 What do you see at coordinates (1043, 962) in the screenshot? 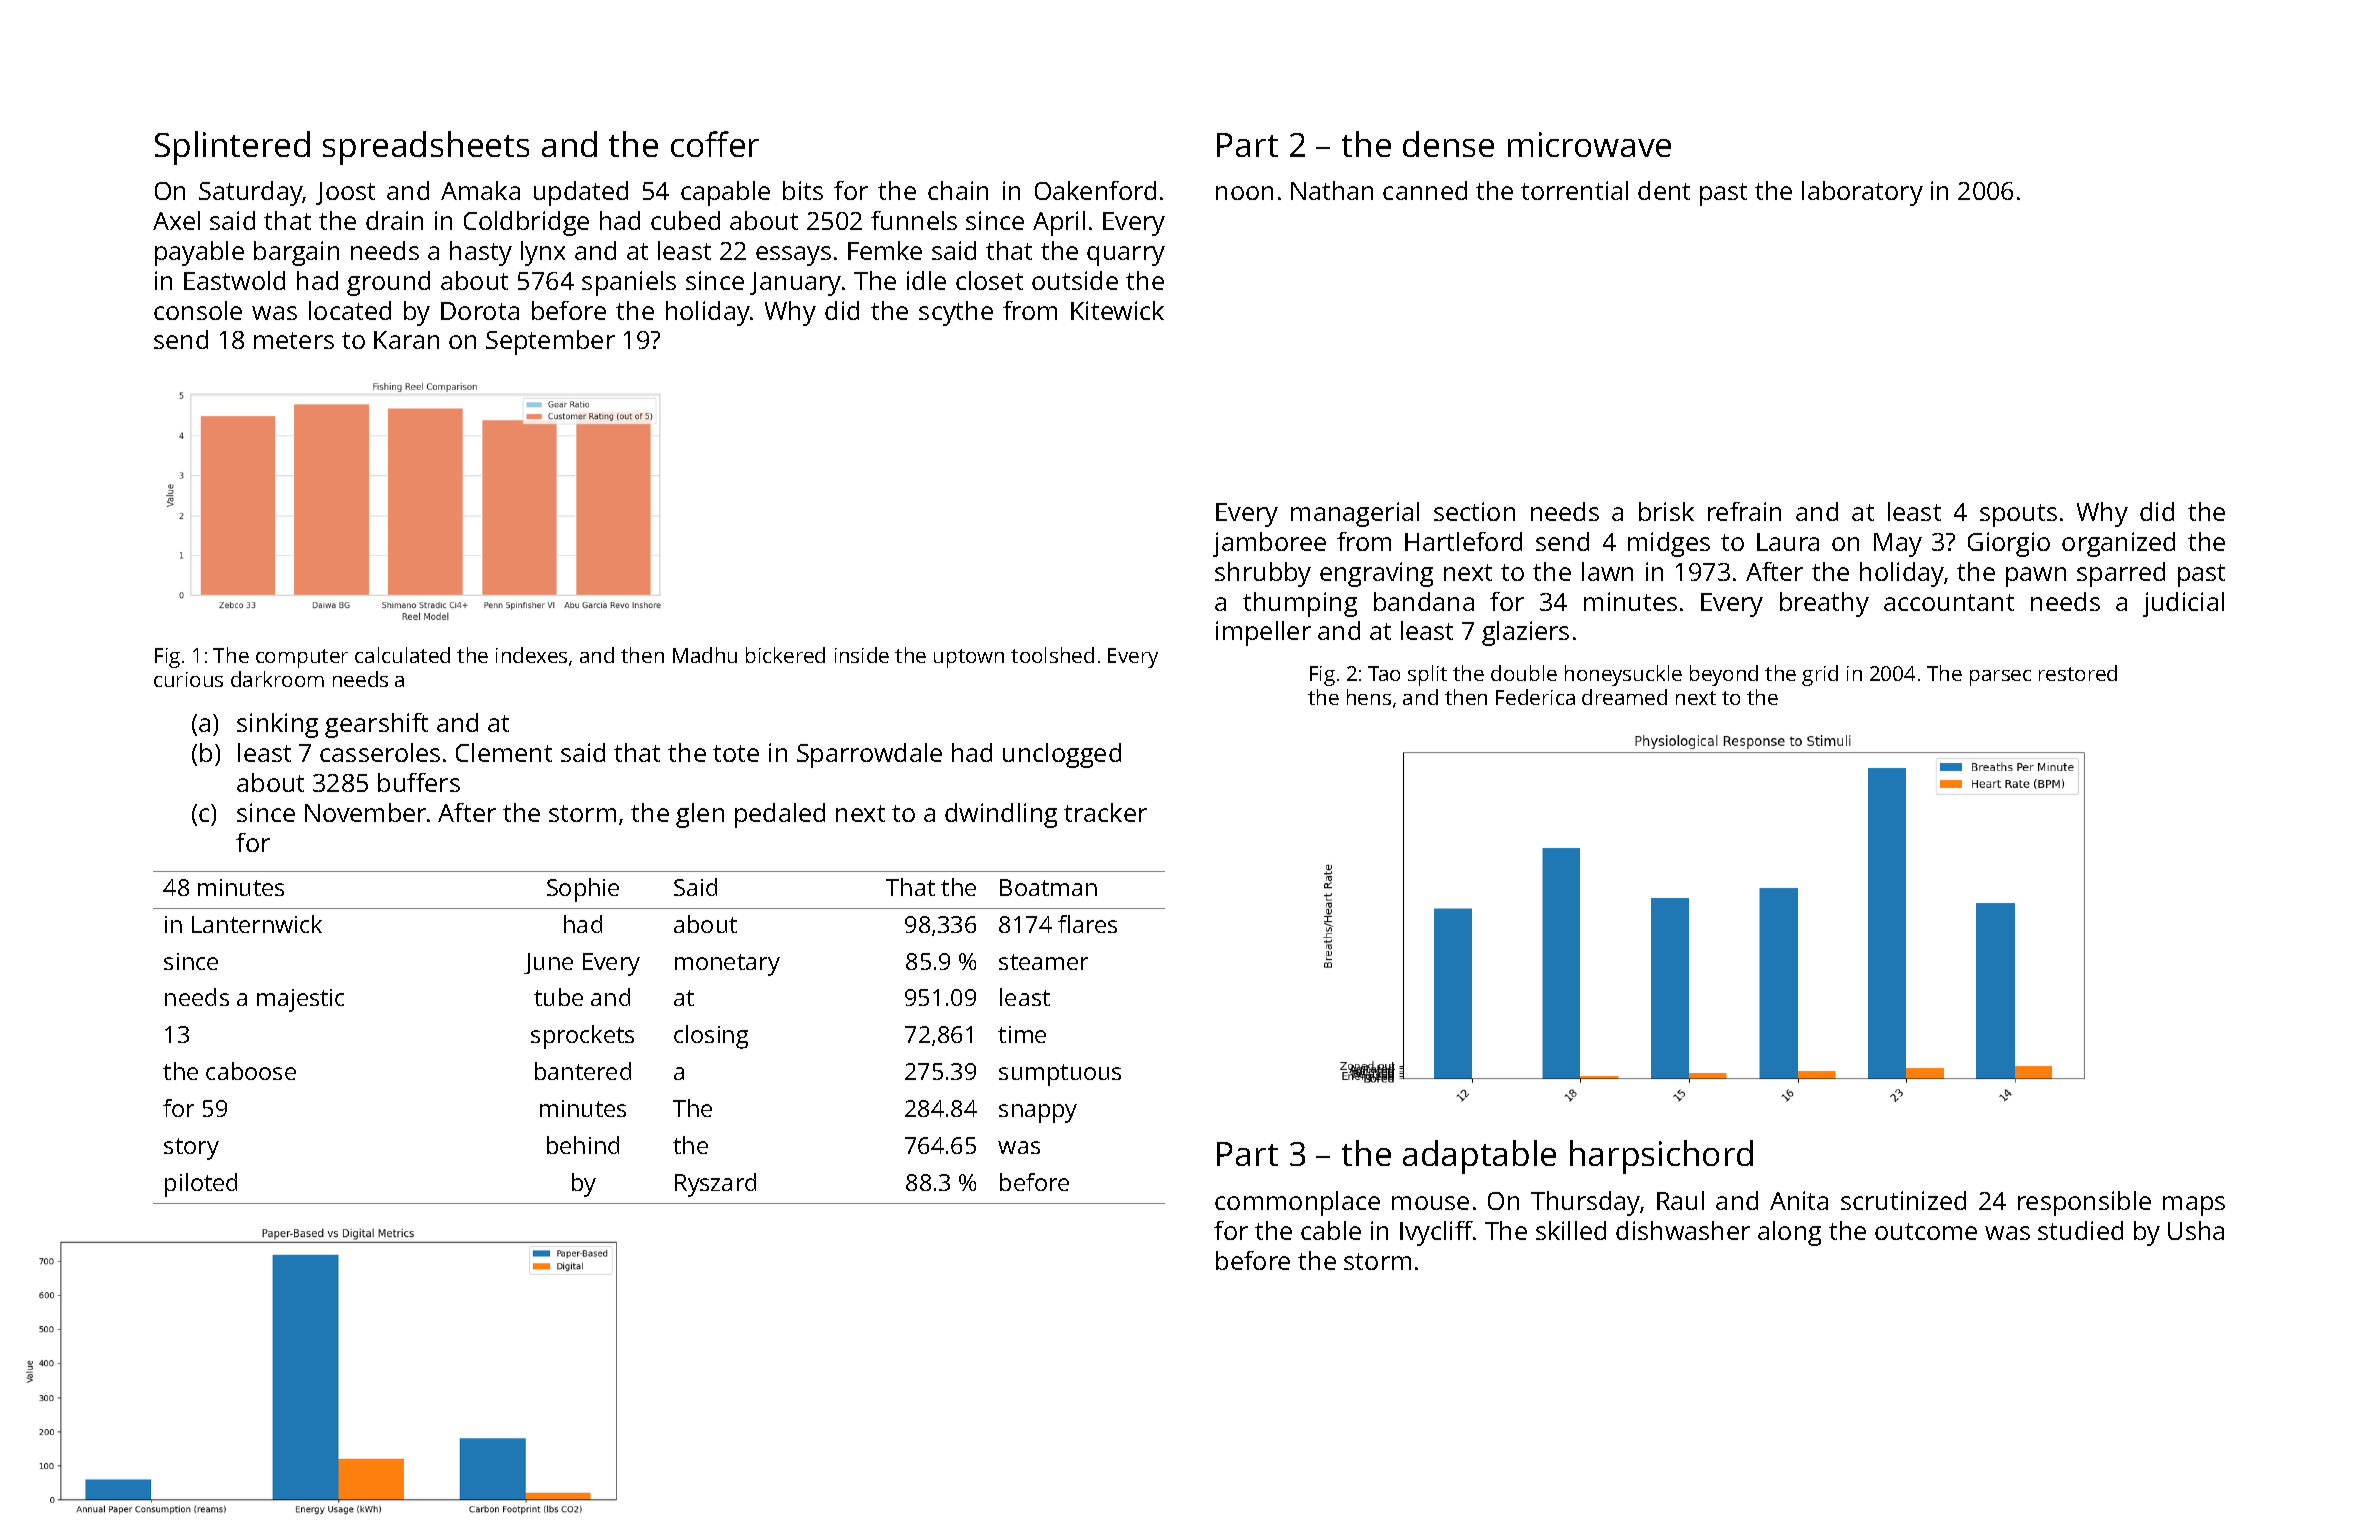
I see `steamer` at bounding box center [1043, 962].
